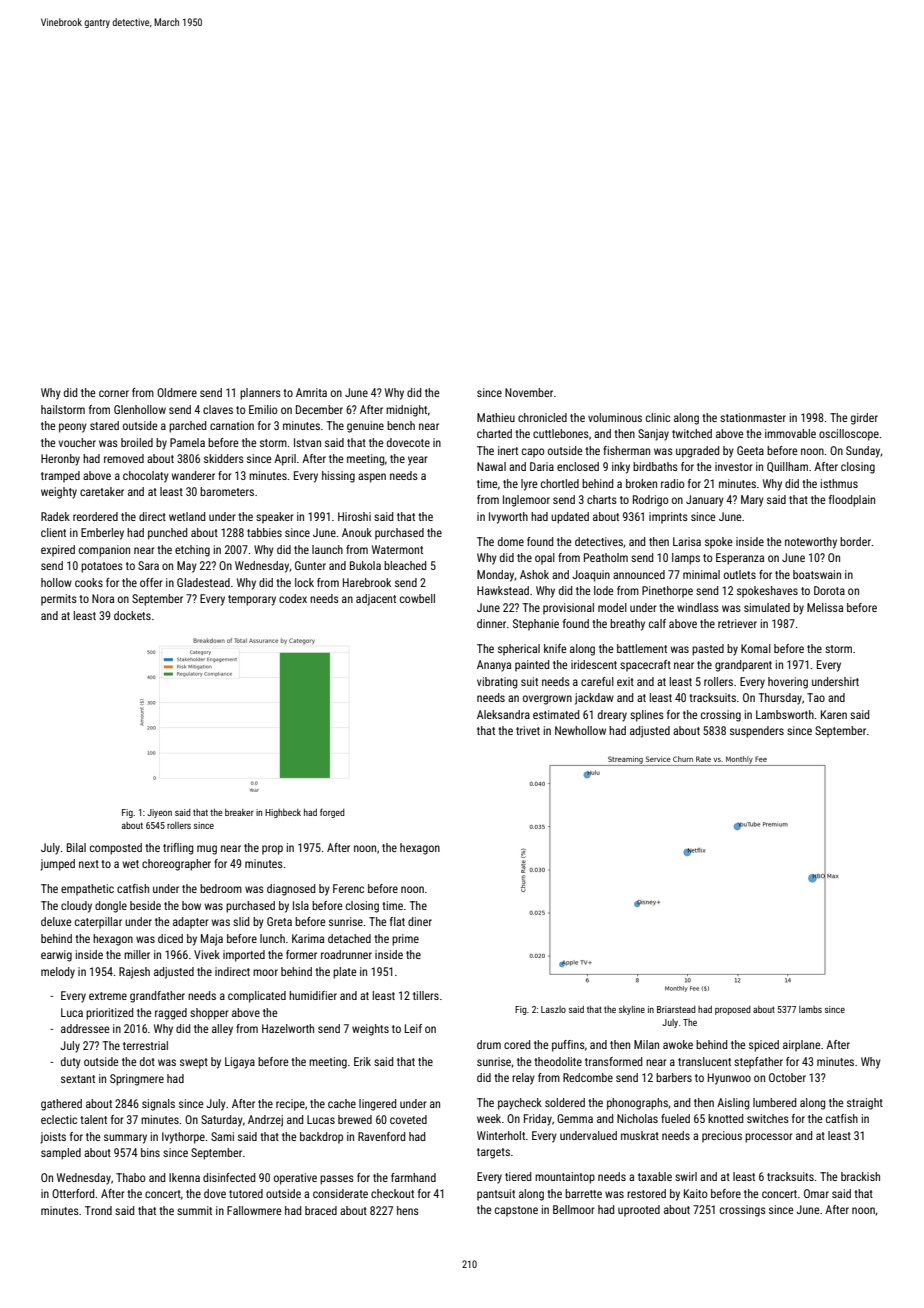 The height and width of the document is (1308, 924). I want to click on breaker, so click(239, 812).
